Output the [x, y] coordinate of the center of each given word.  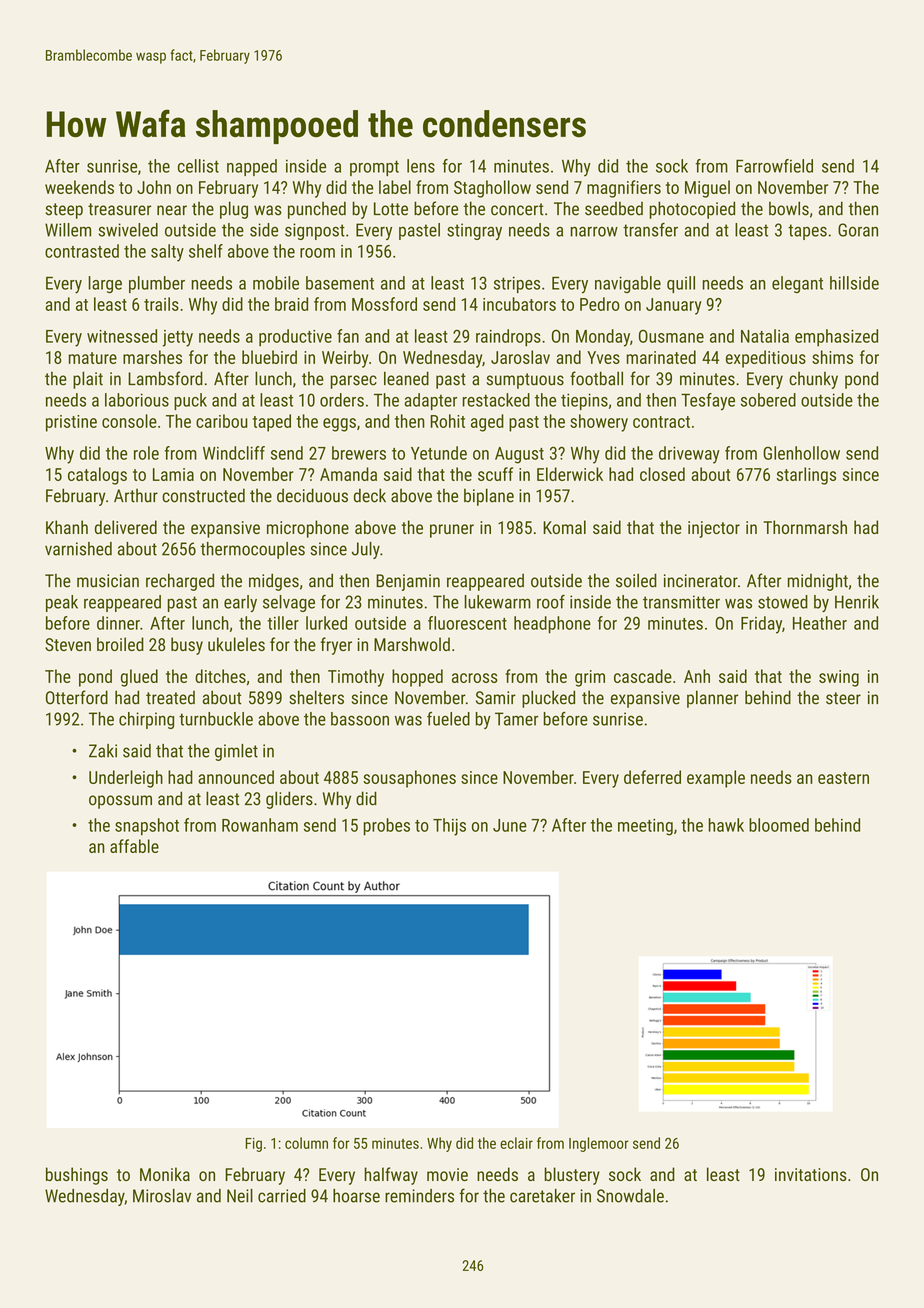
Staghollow [492, 189]
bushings [77, 1176]
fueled [448, 719]
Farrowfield [774, 166]
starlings [806, 476]
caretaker [542, 1196]
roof [551, 602]
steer [843, 698]
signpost [315, 231]
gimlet [236, 752]
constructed [203, 495]
